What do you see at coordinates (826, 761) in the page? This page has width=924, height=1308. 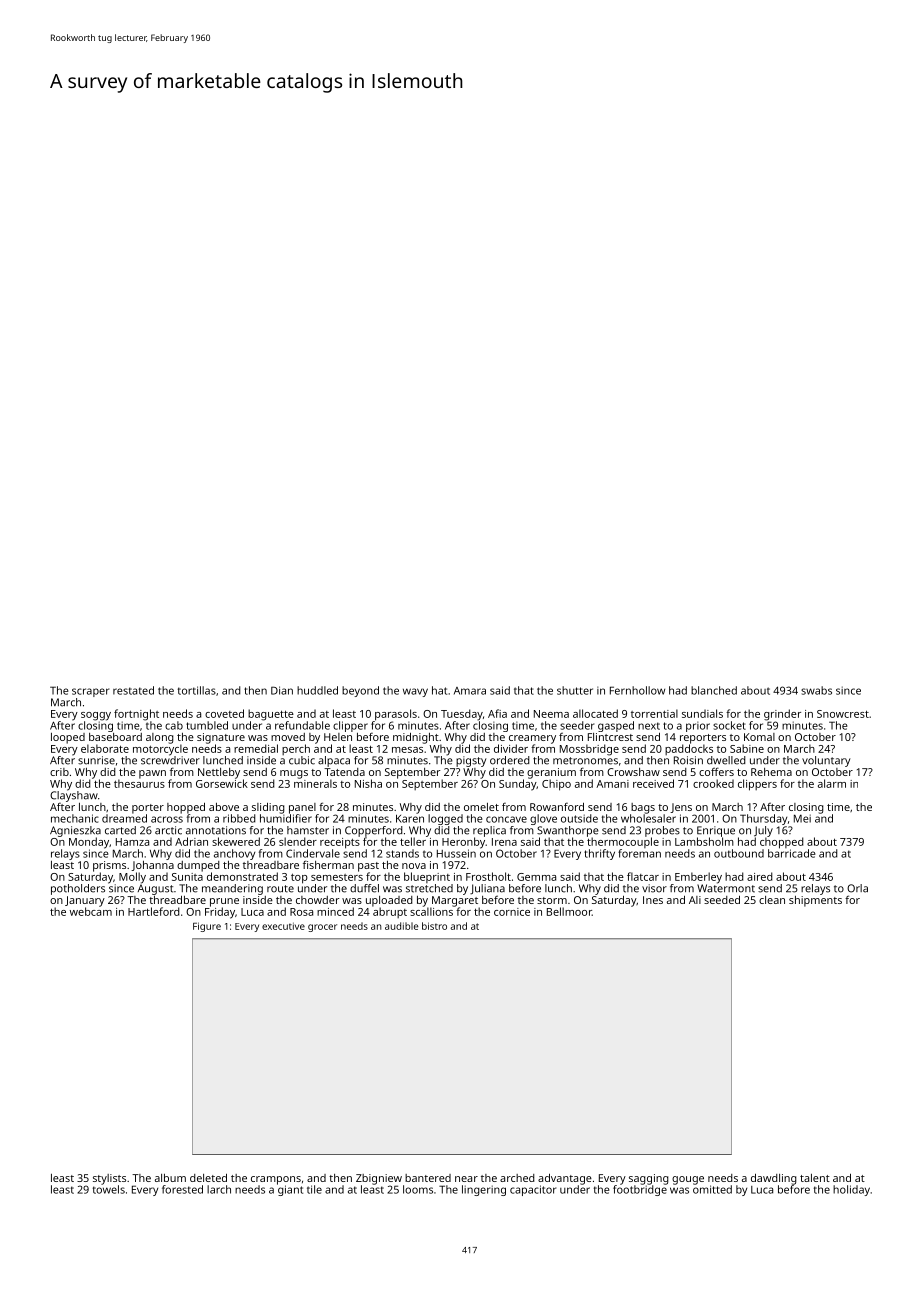 I see `voluntary` at bounding box center [826, 761].
